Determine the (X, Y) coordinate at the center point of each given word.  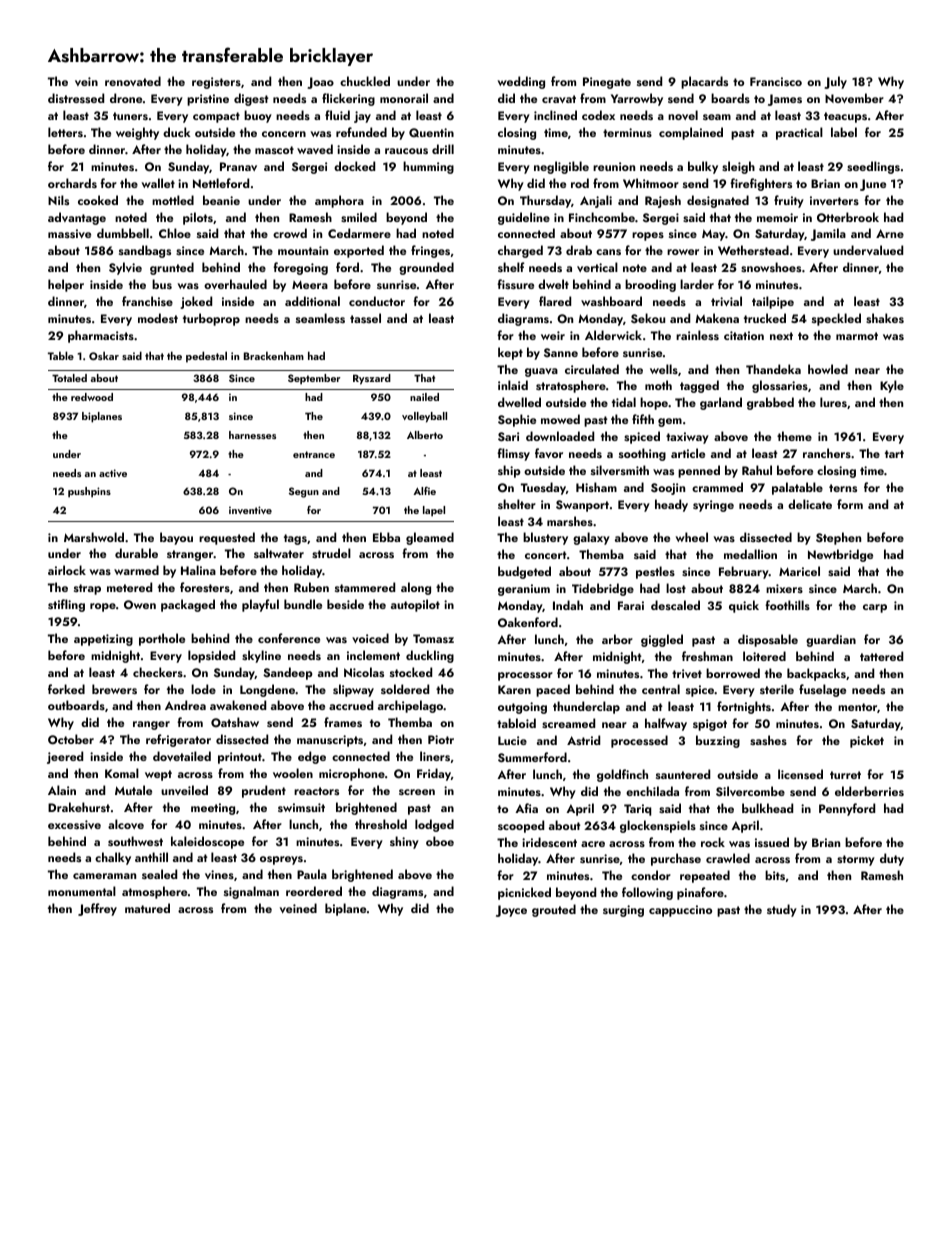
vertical (597, 267)
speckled (836, 319)
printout (240, 758)
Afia (526, 808)
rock (713, 842)
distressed (76, 98)
